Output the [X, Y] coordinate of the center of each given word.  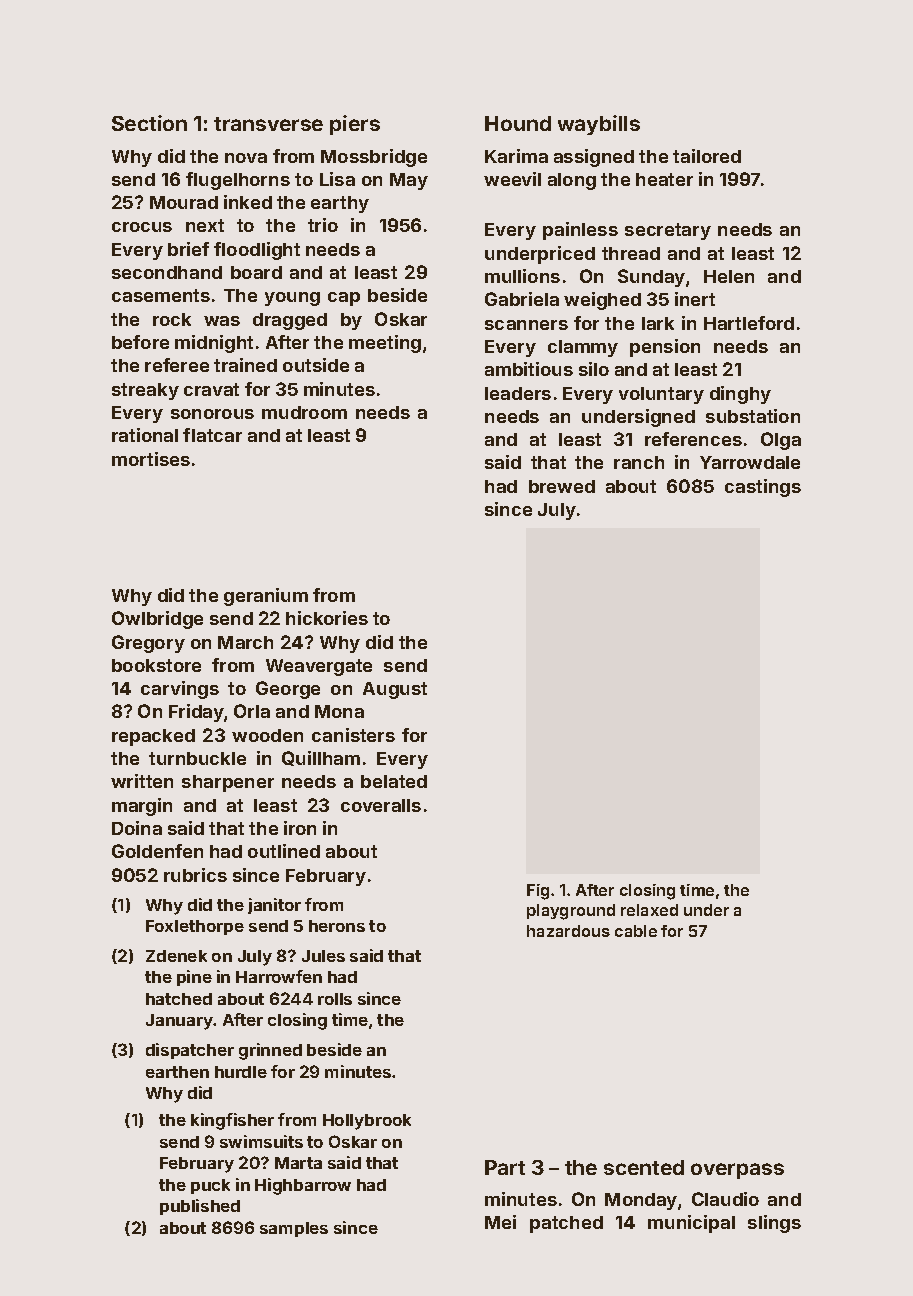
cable [636, 931]
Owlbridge [157, 620]
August [395, 690]
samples [294, 1229]
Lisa [337, 179]
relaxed [649, 910]
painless [580, 231]
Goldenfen [157, 851]
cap [344, 299]
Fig [538, 892]
